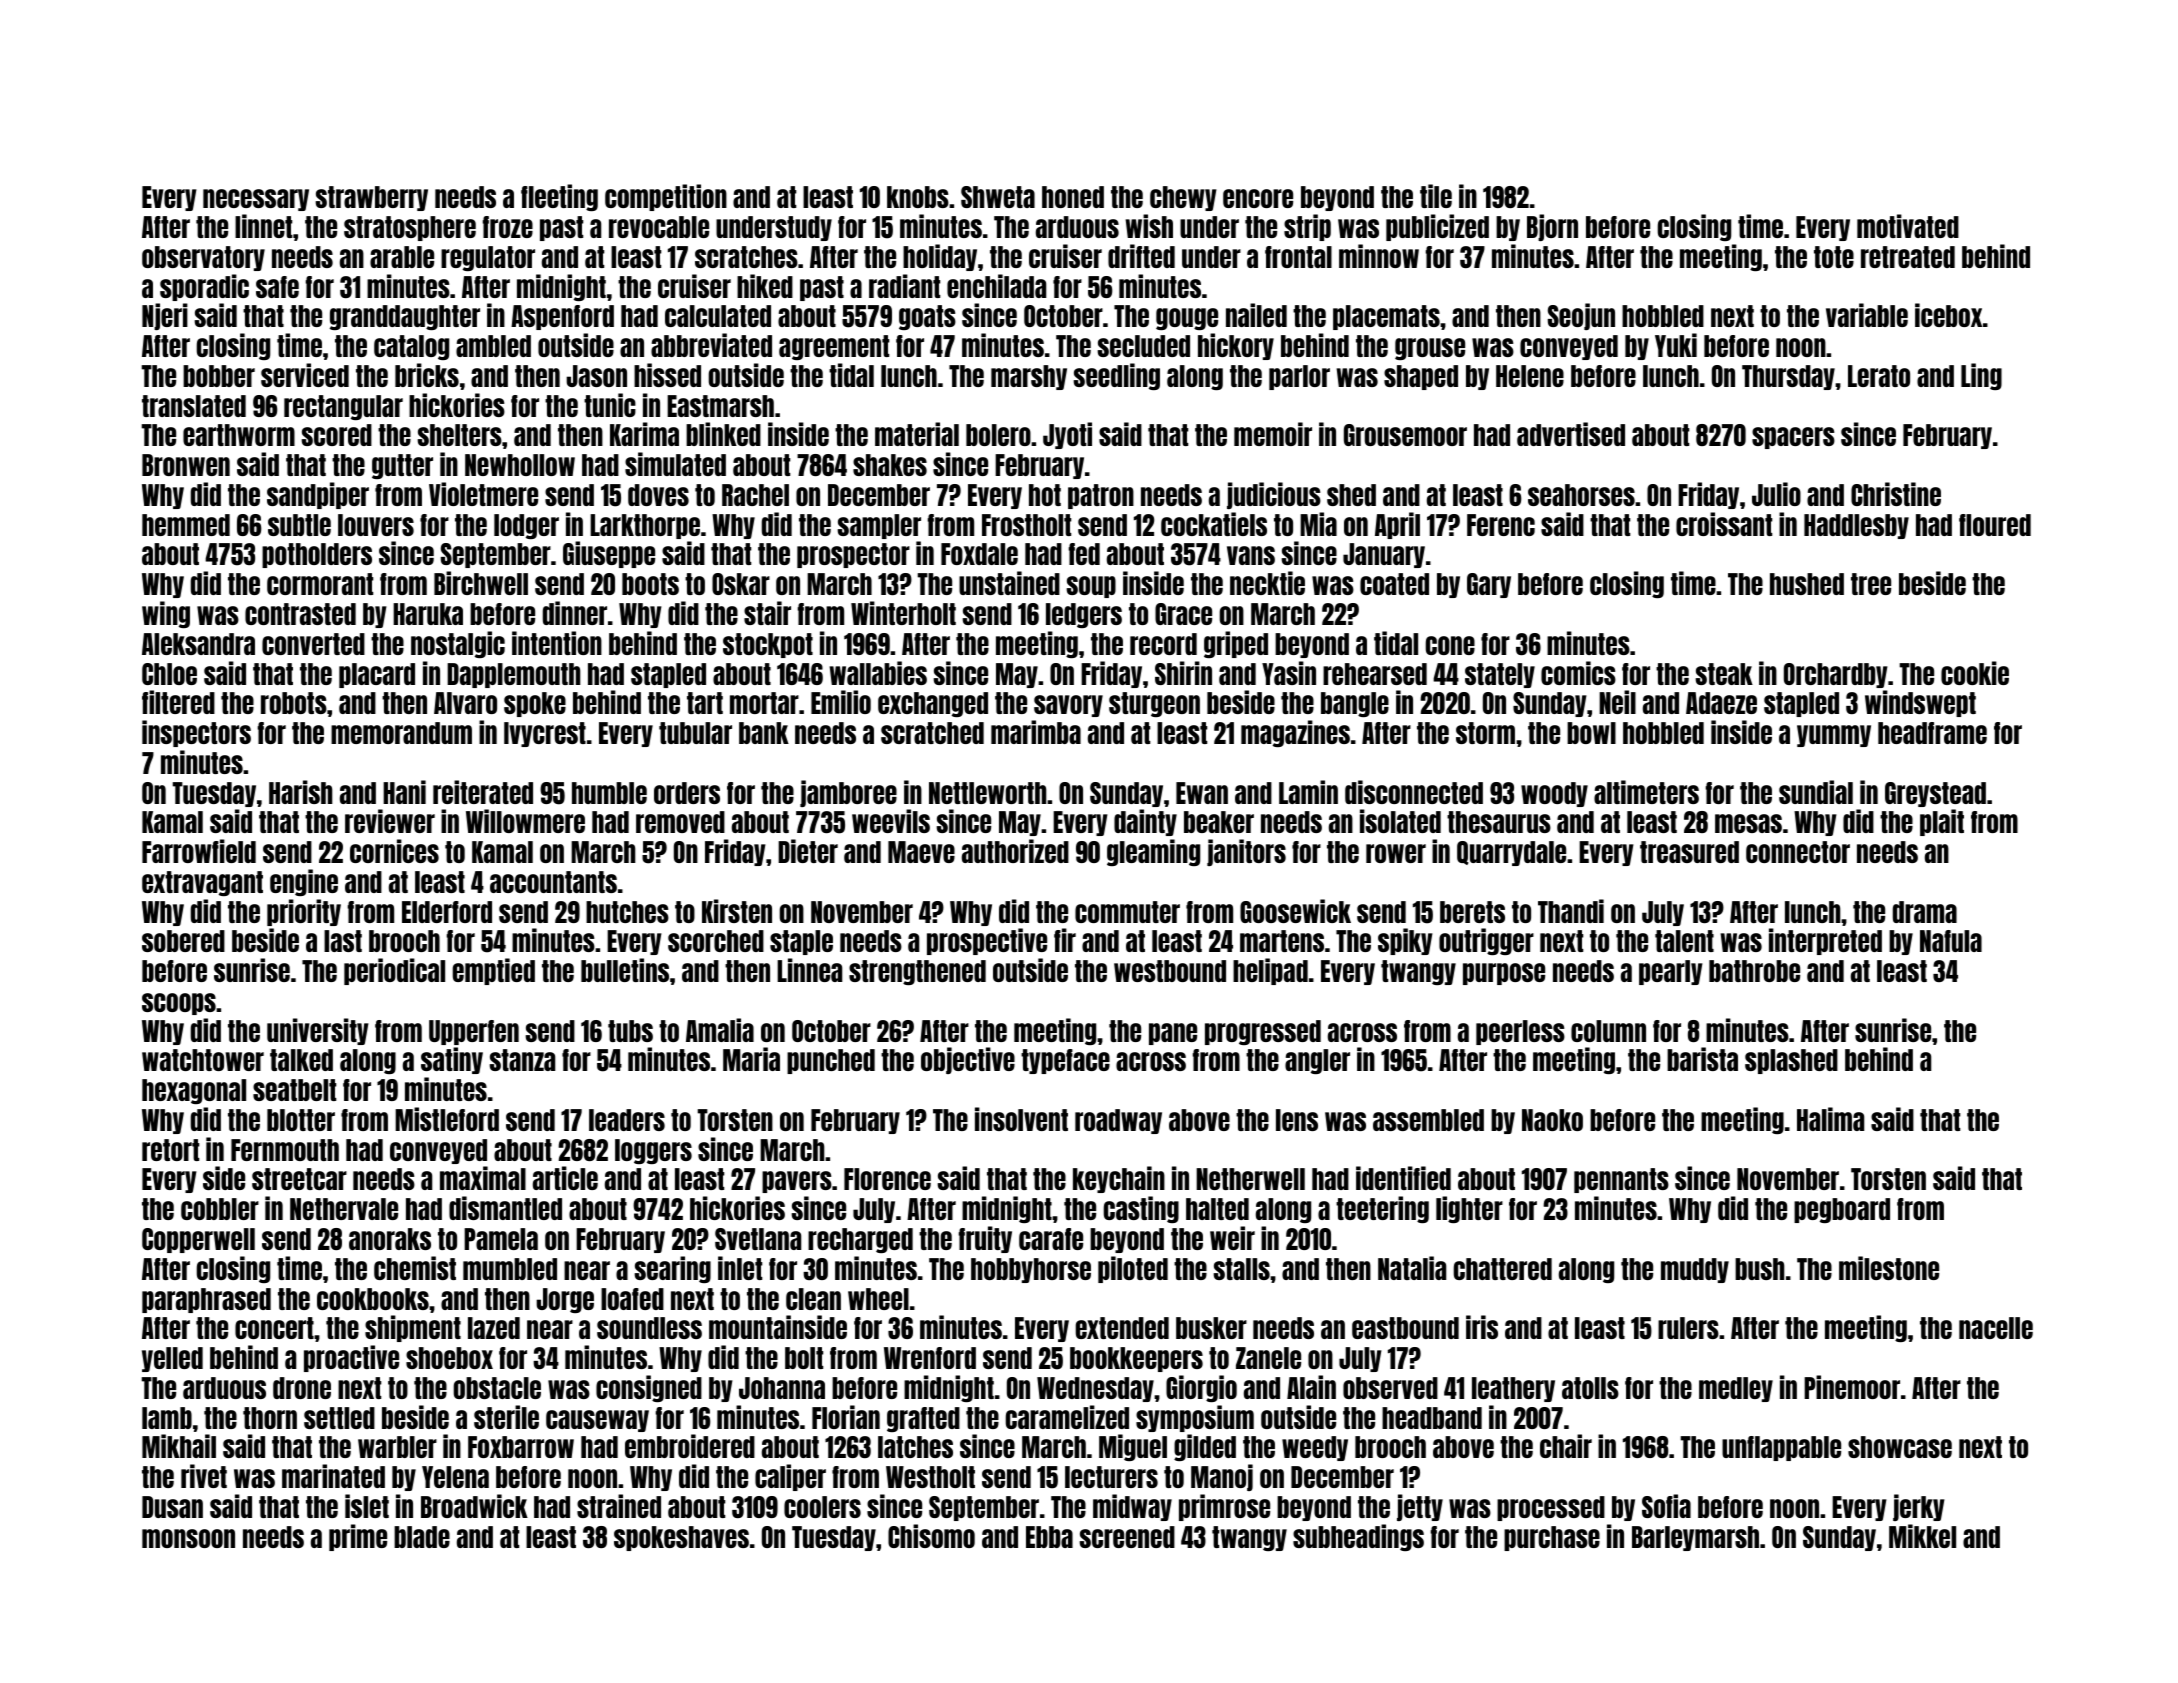  I want to click on marshy, so click(1029, 377).
